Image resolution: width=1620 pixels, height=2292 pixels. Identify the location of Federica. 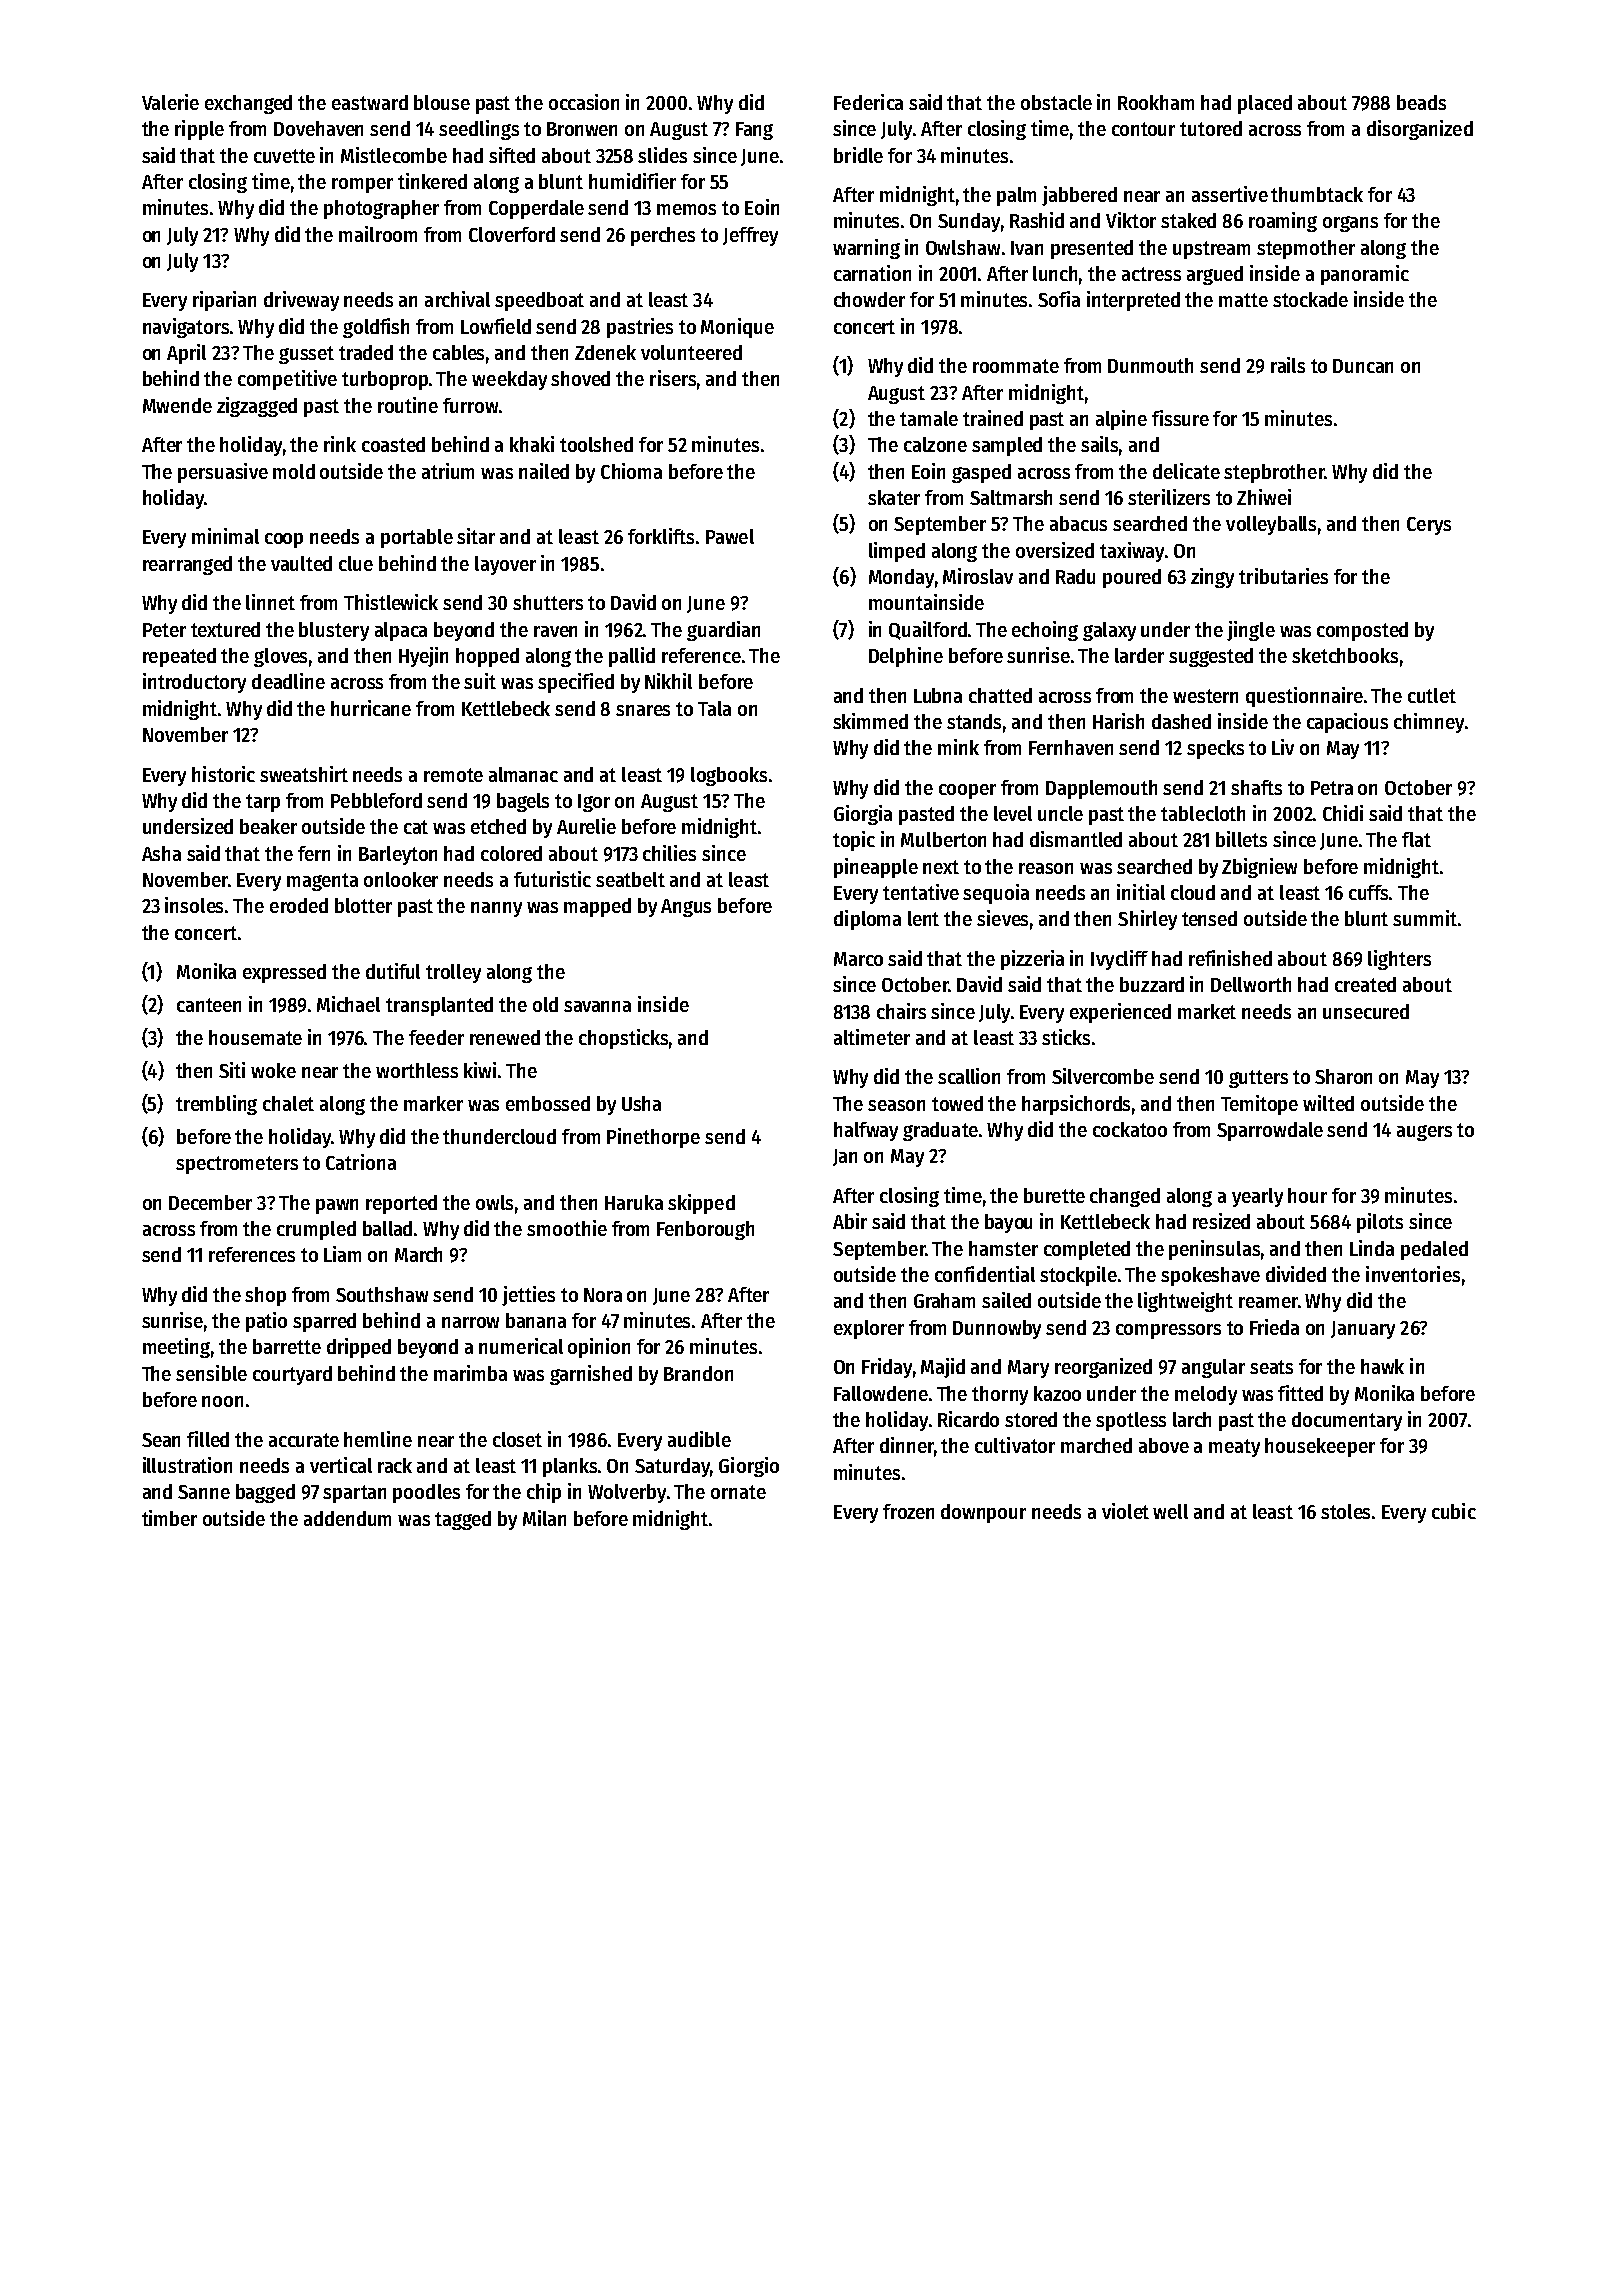
(868, 102).
